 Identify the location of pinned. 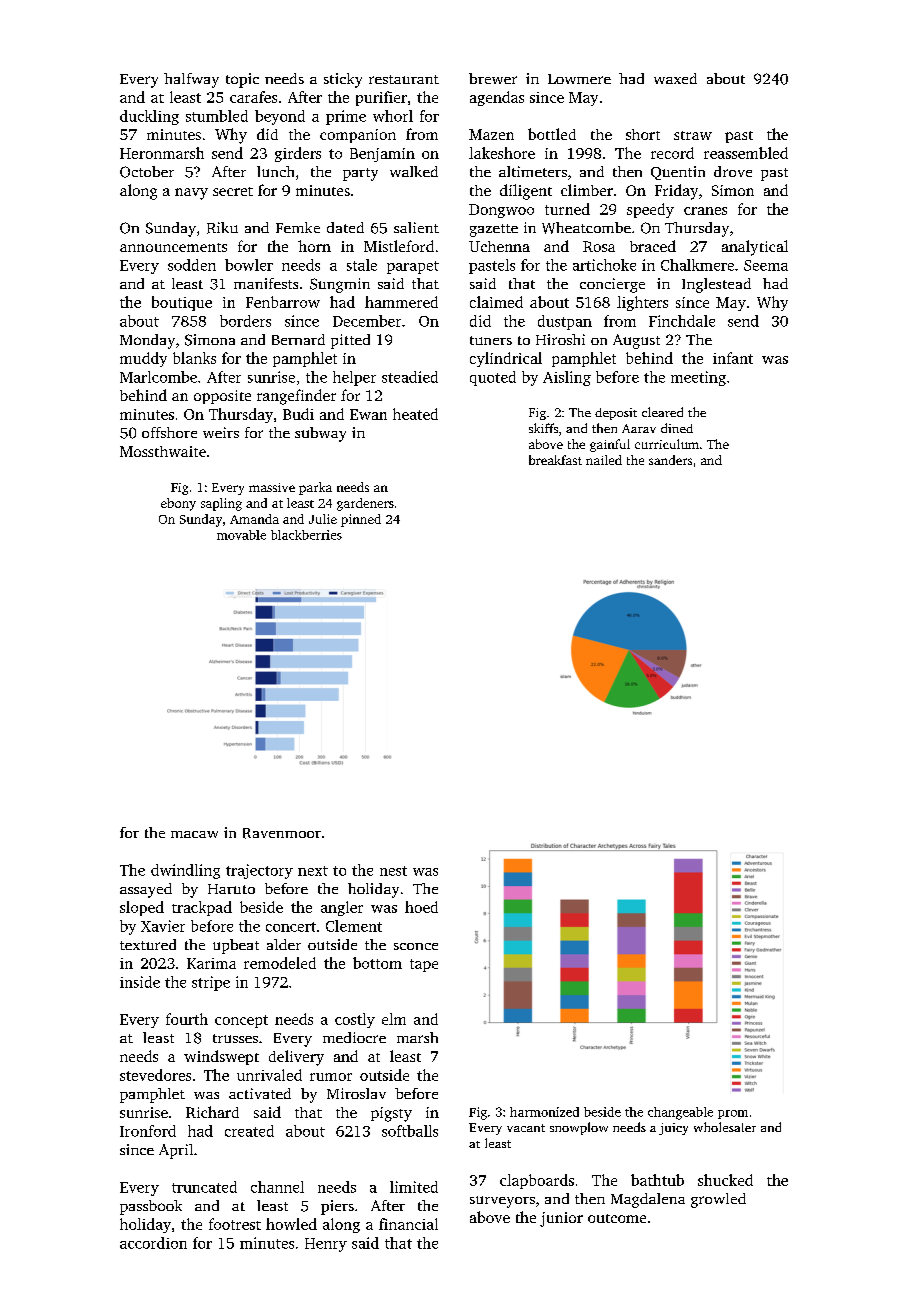
(361, 520).
